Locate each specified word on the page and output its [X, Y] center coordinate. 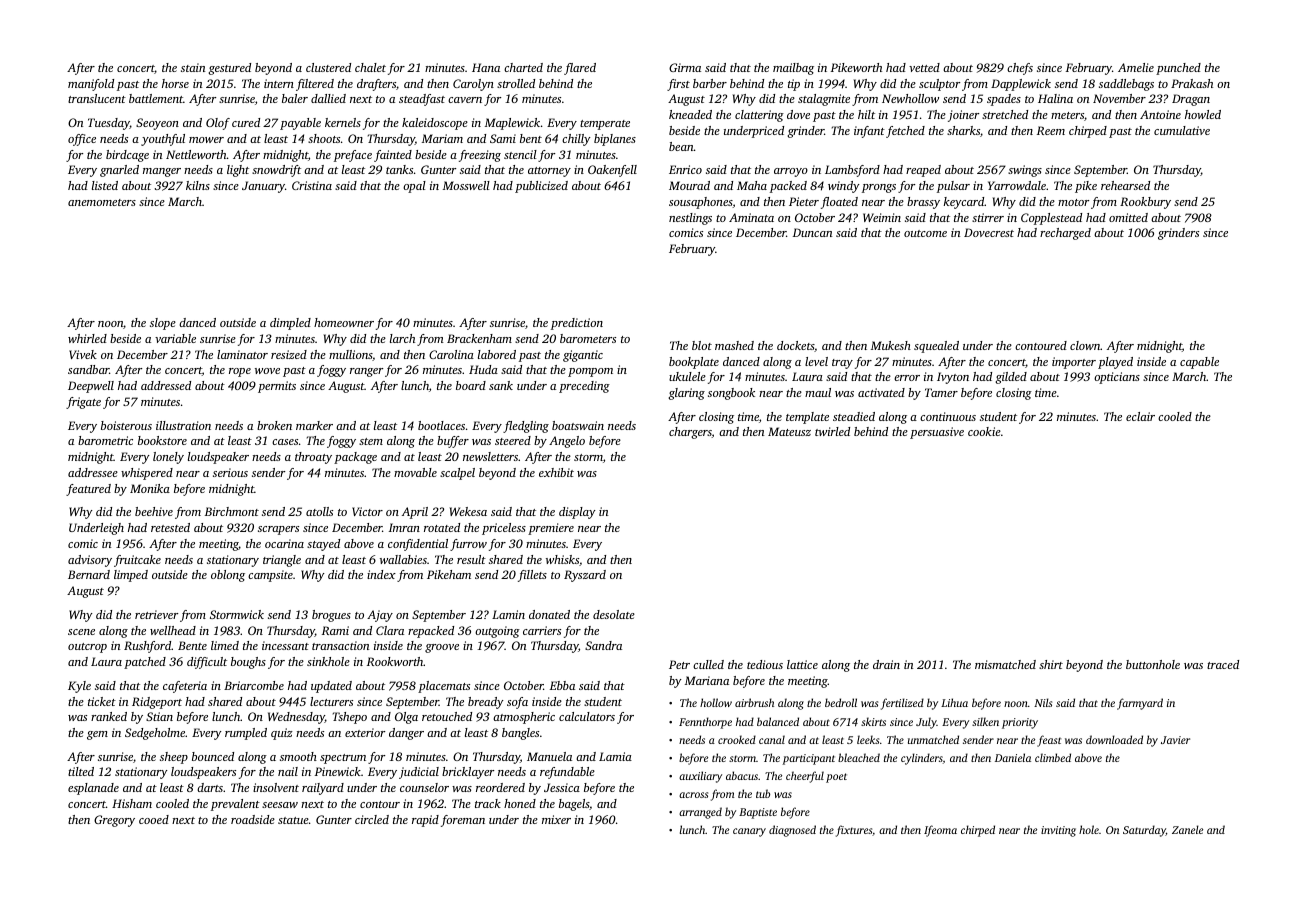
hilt [866, 114]
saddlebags [1126, 85]
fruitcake [137, 561]
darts [210, 787]
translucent [97, 98]
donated [549, 614]
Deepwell [91, 387]
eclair [1140, 416]
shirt [1051, 664]
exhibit [556, 472]
